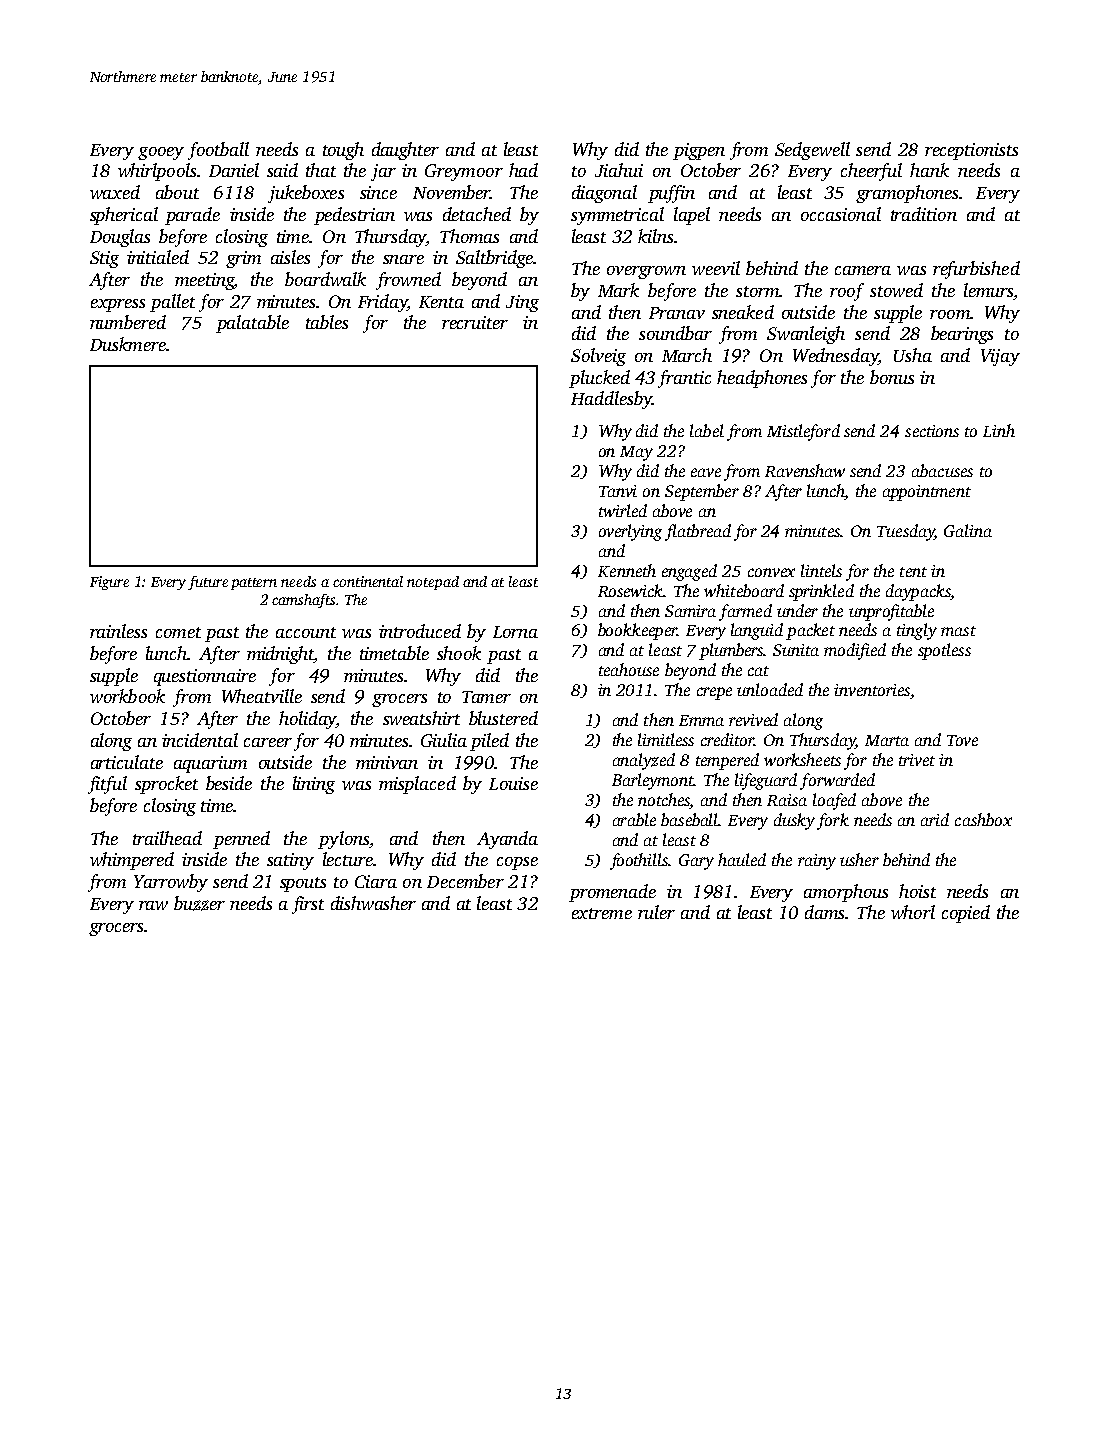 Image resolution: width=1109 pixels, height=1435 pixels. I want to click on pattern, so click(254, 584).
